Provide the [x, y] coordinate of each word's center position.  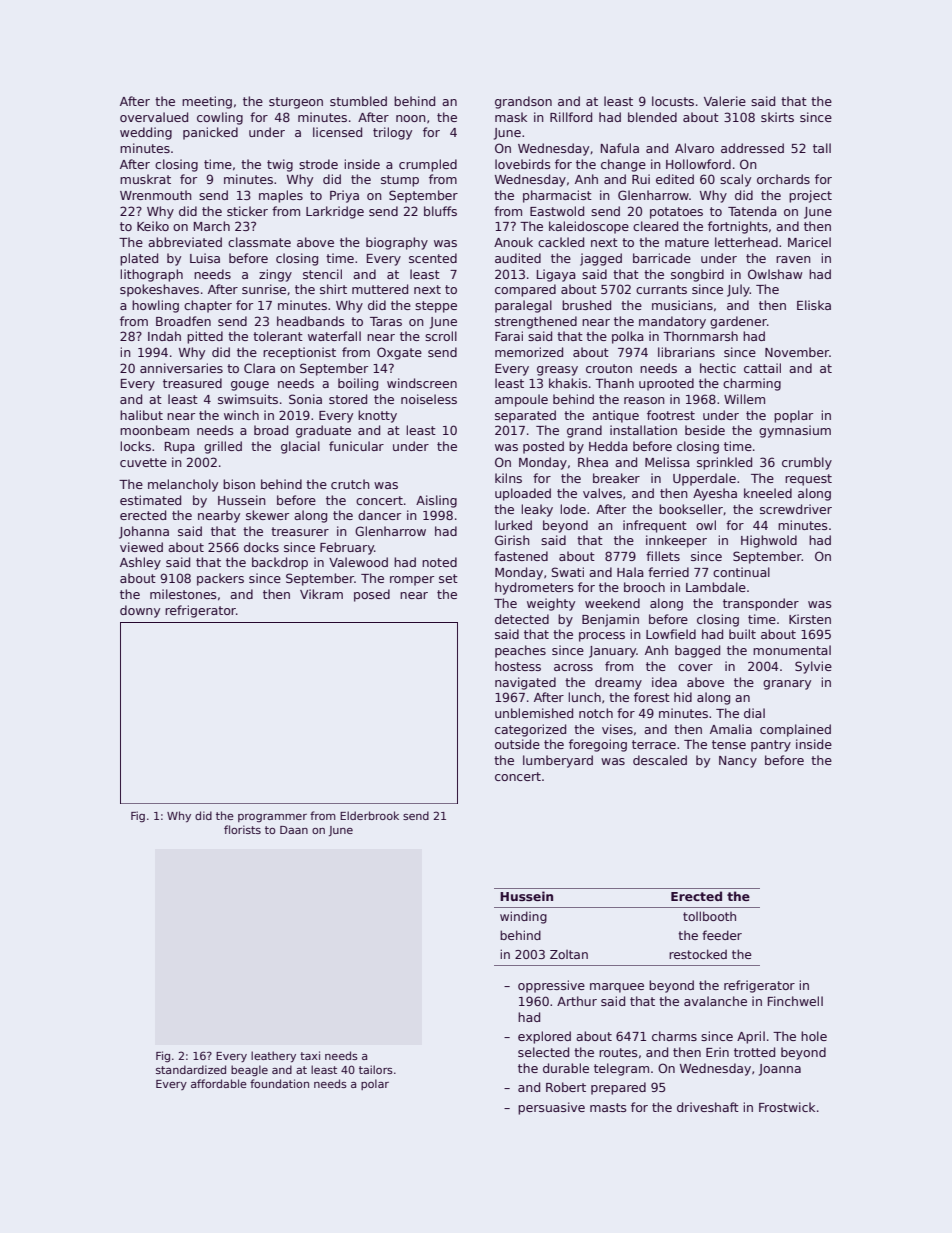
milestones [183, 594]
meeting [207, 102]
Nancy [738, 762]
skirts [777, 117]
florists [242, 829]
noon [411, 118]
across [573, 667]
